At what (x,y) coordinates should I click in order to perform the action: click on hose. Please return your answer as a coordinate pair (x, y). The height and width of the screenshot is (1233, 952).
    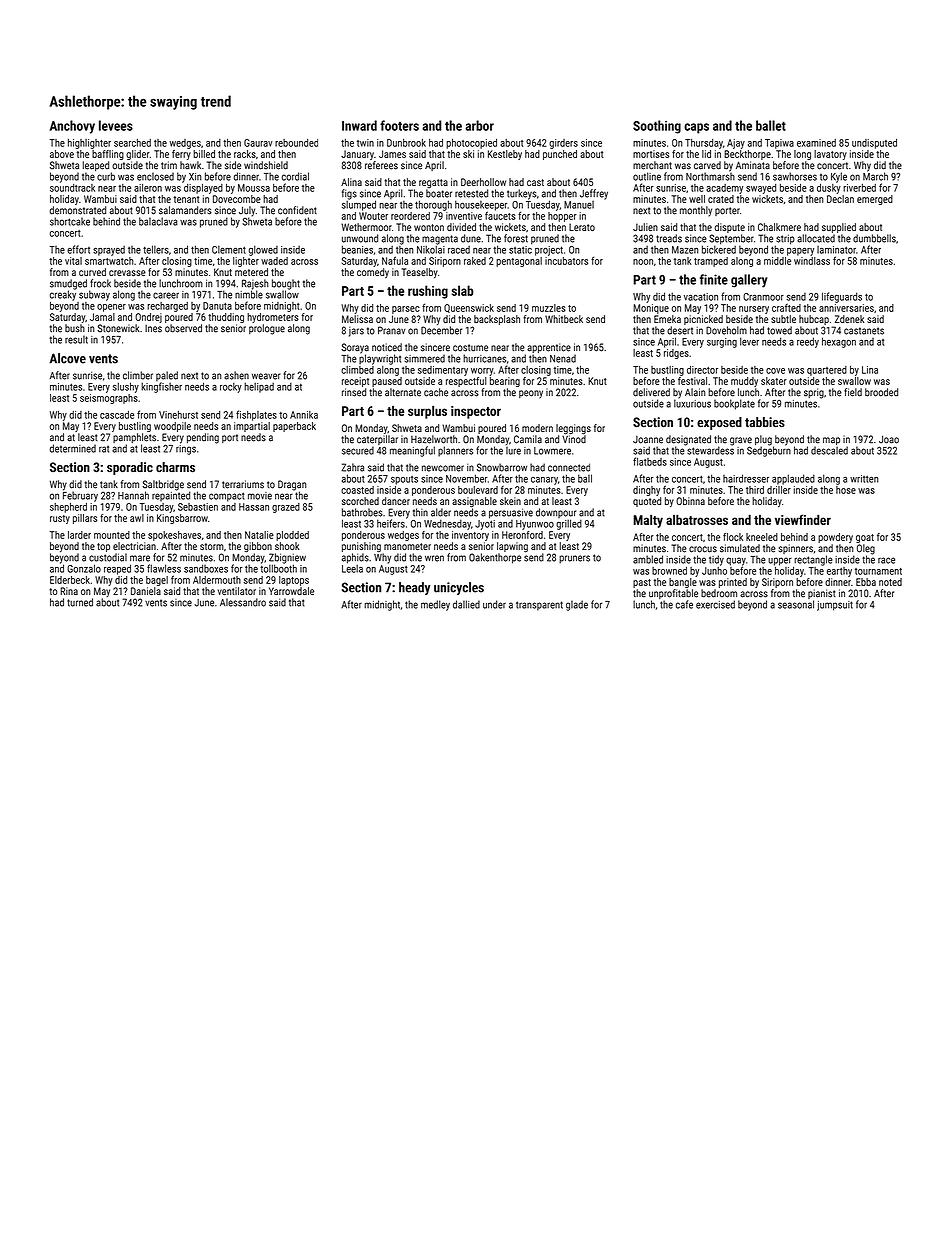
    Looking at the image, I should click on (846, 490).
